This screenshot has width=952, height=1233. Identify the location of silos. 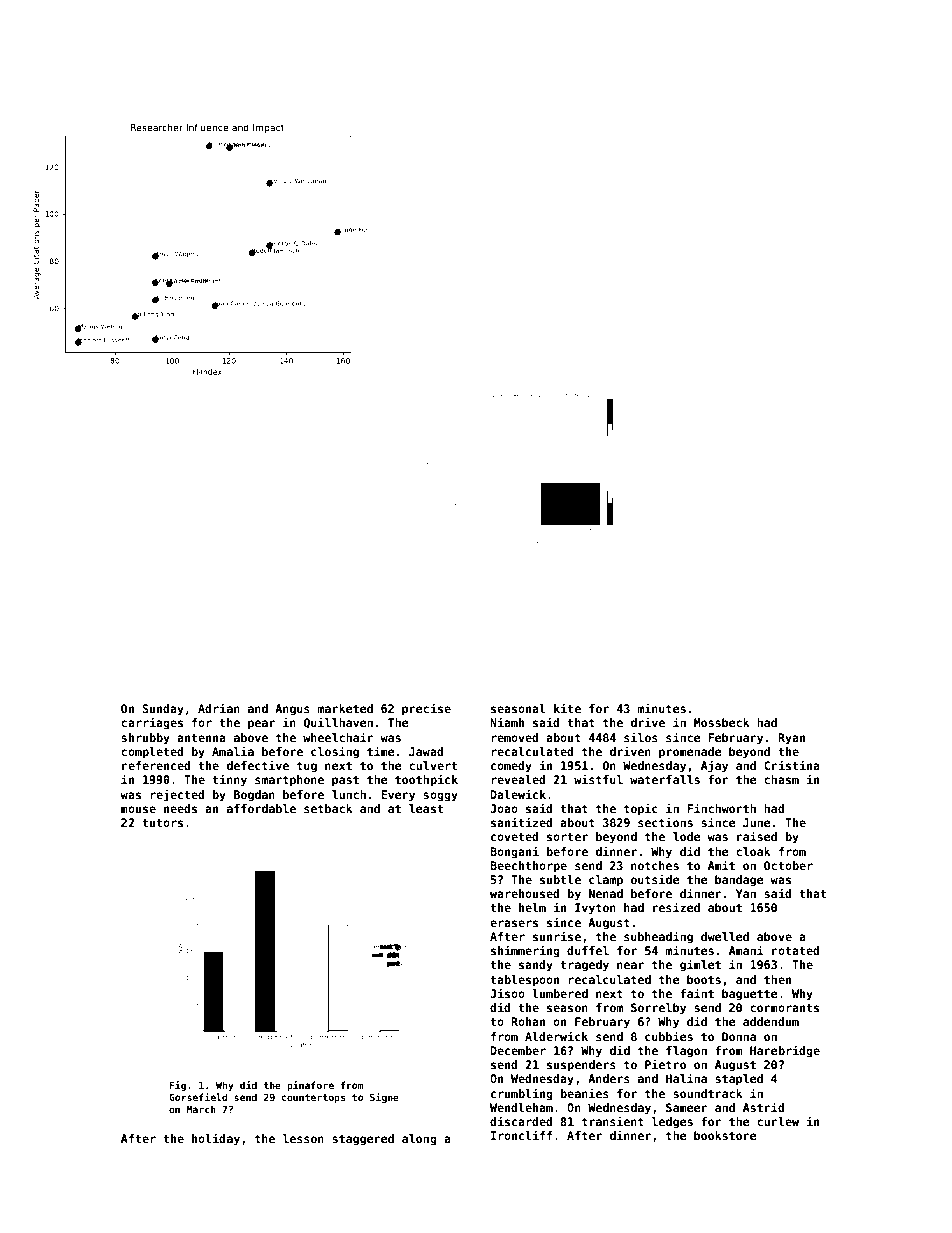
(641, 737).
